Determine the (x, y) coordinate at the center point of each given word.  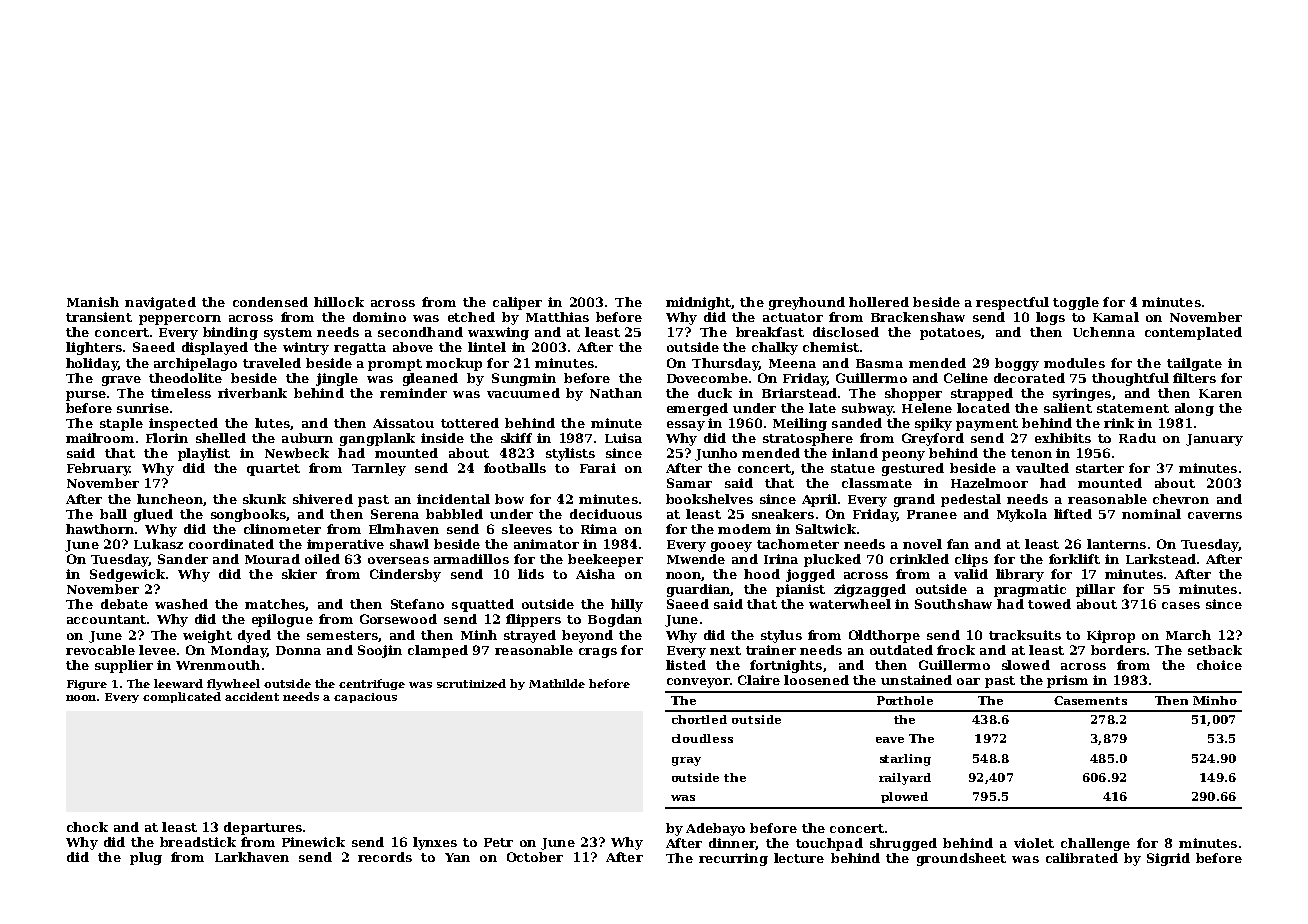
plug (146, 858)
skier (299, 574)
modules (1074, 363)
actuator (793, 317)
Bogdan (615, 620)
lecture (799, 858)
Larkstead (1161, 559)
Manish (93, 302)
